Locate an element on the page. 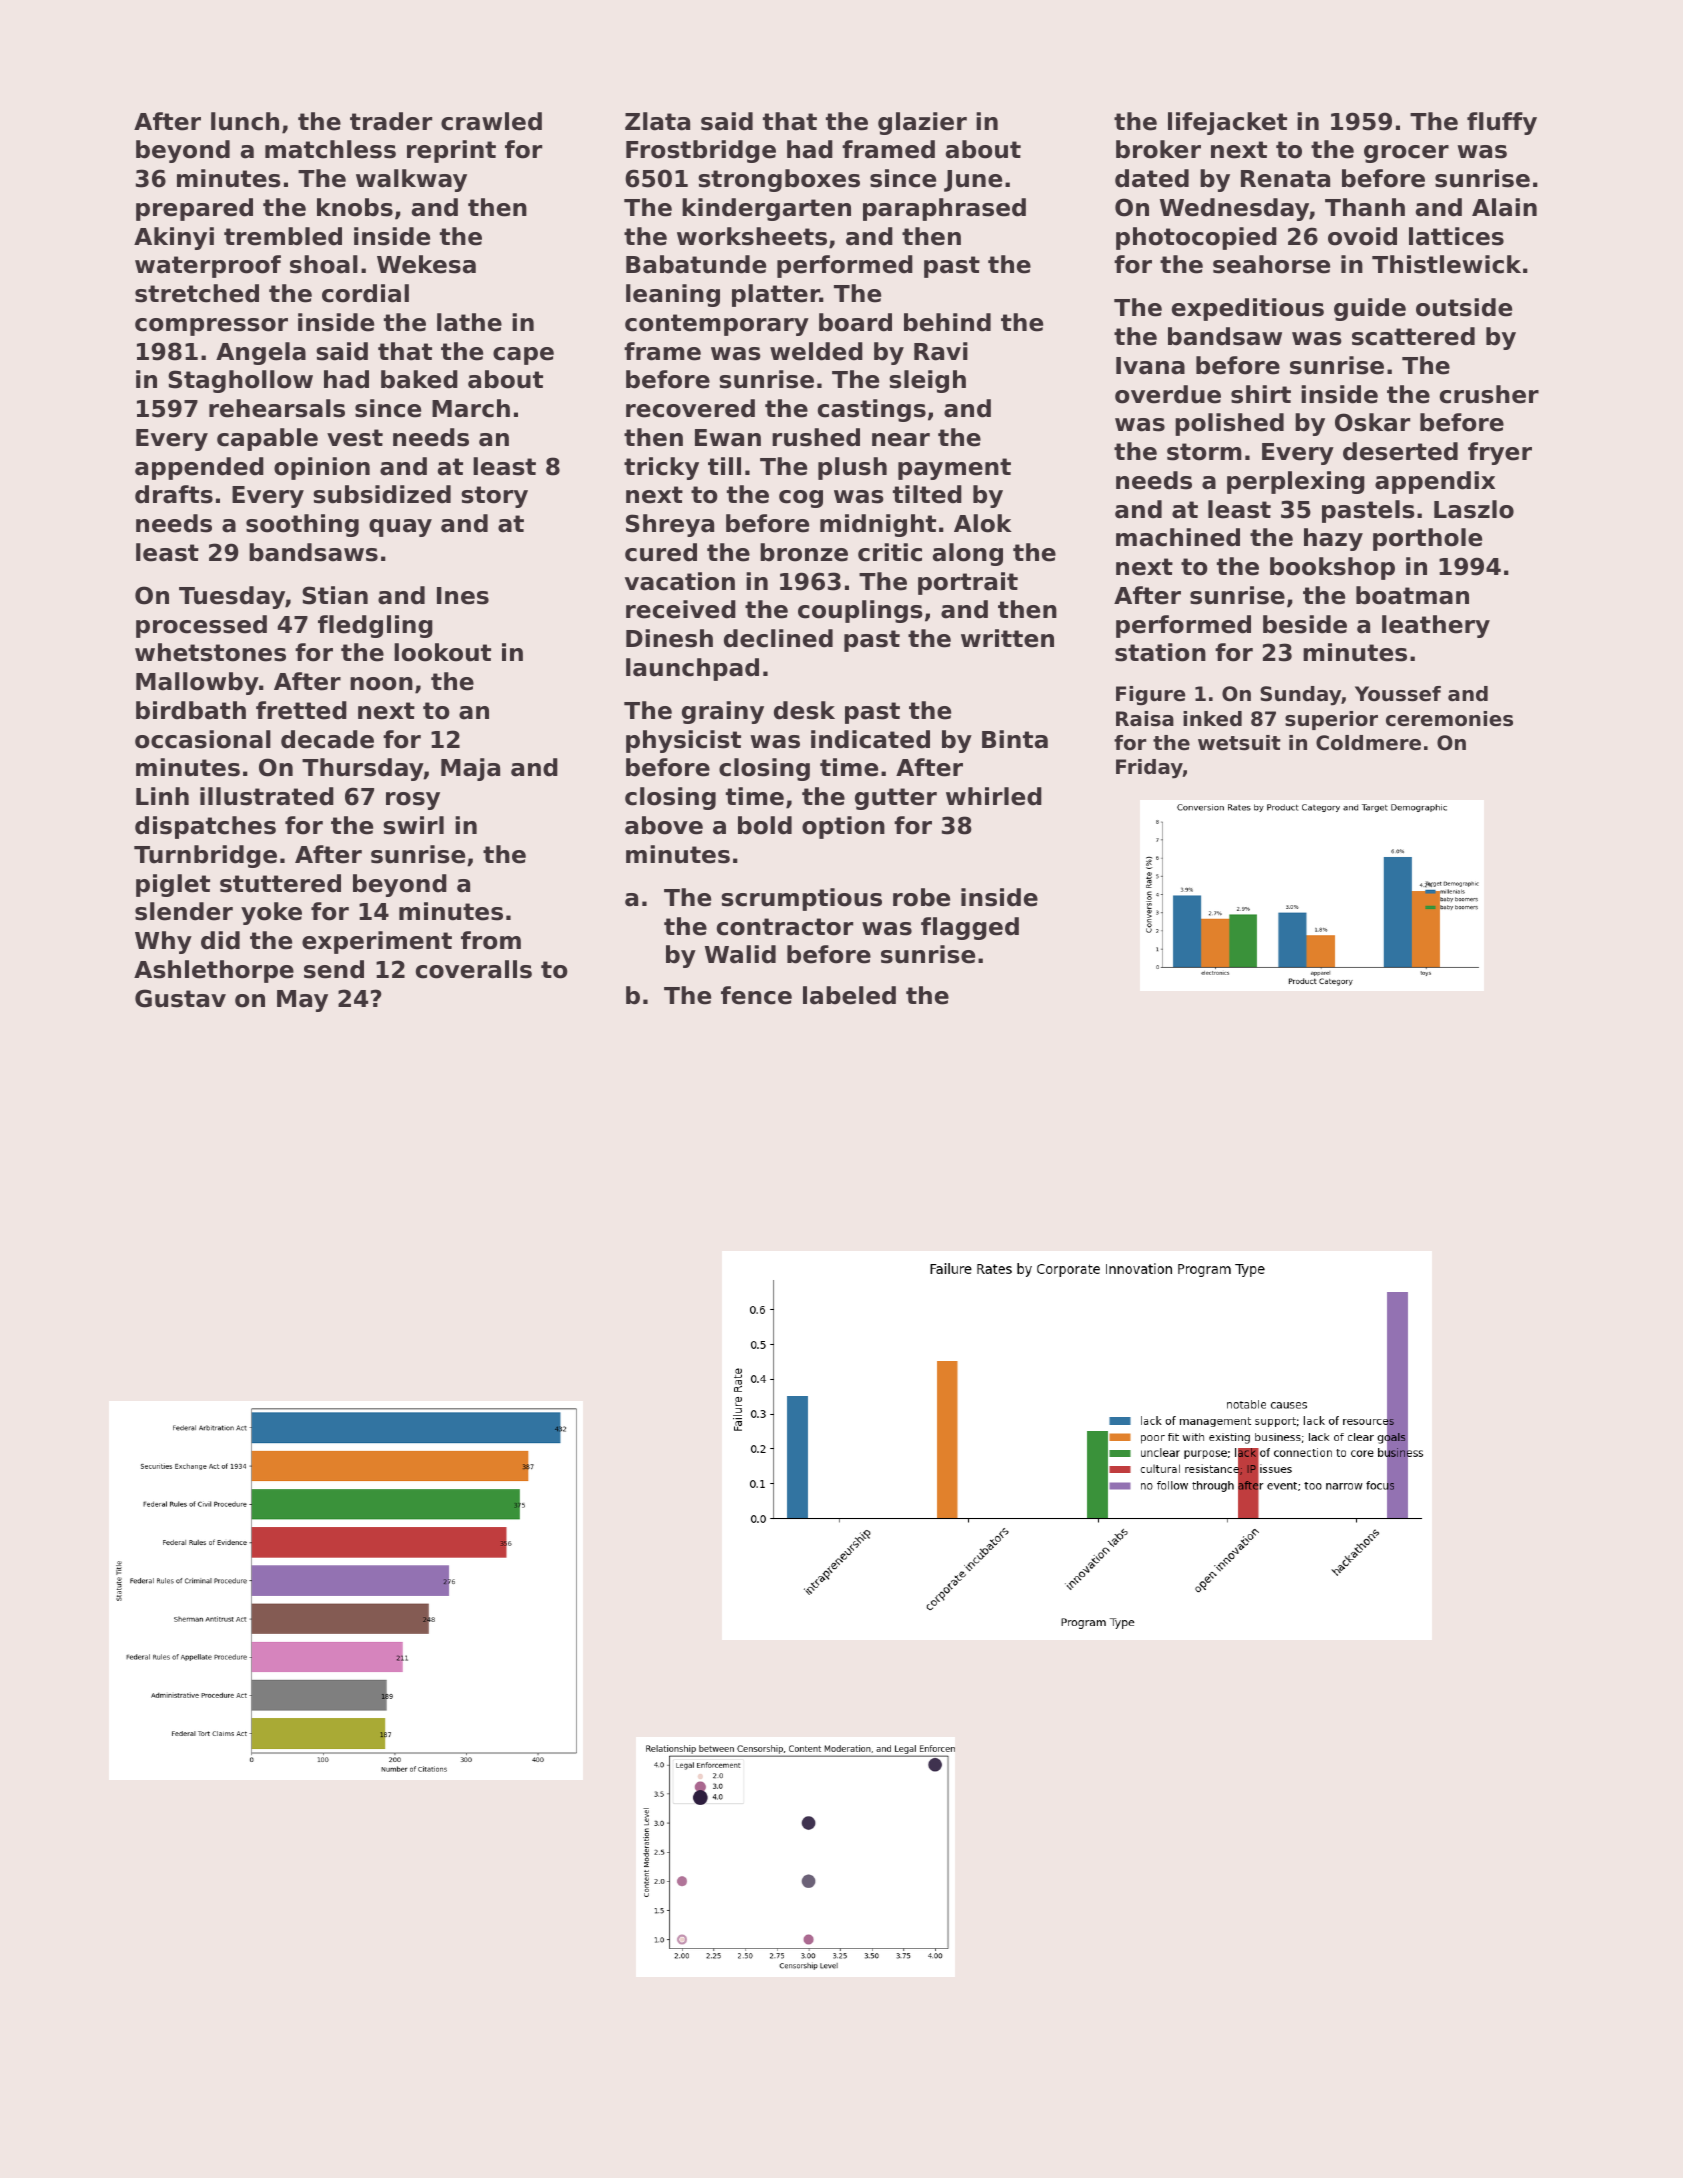  option is located at coordinates (843, 827).
